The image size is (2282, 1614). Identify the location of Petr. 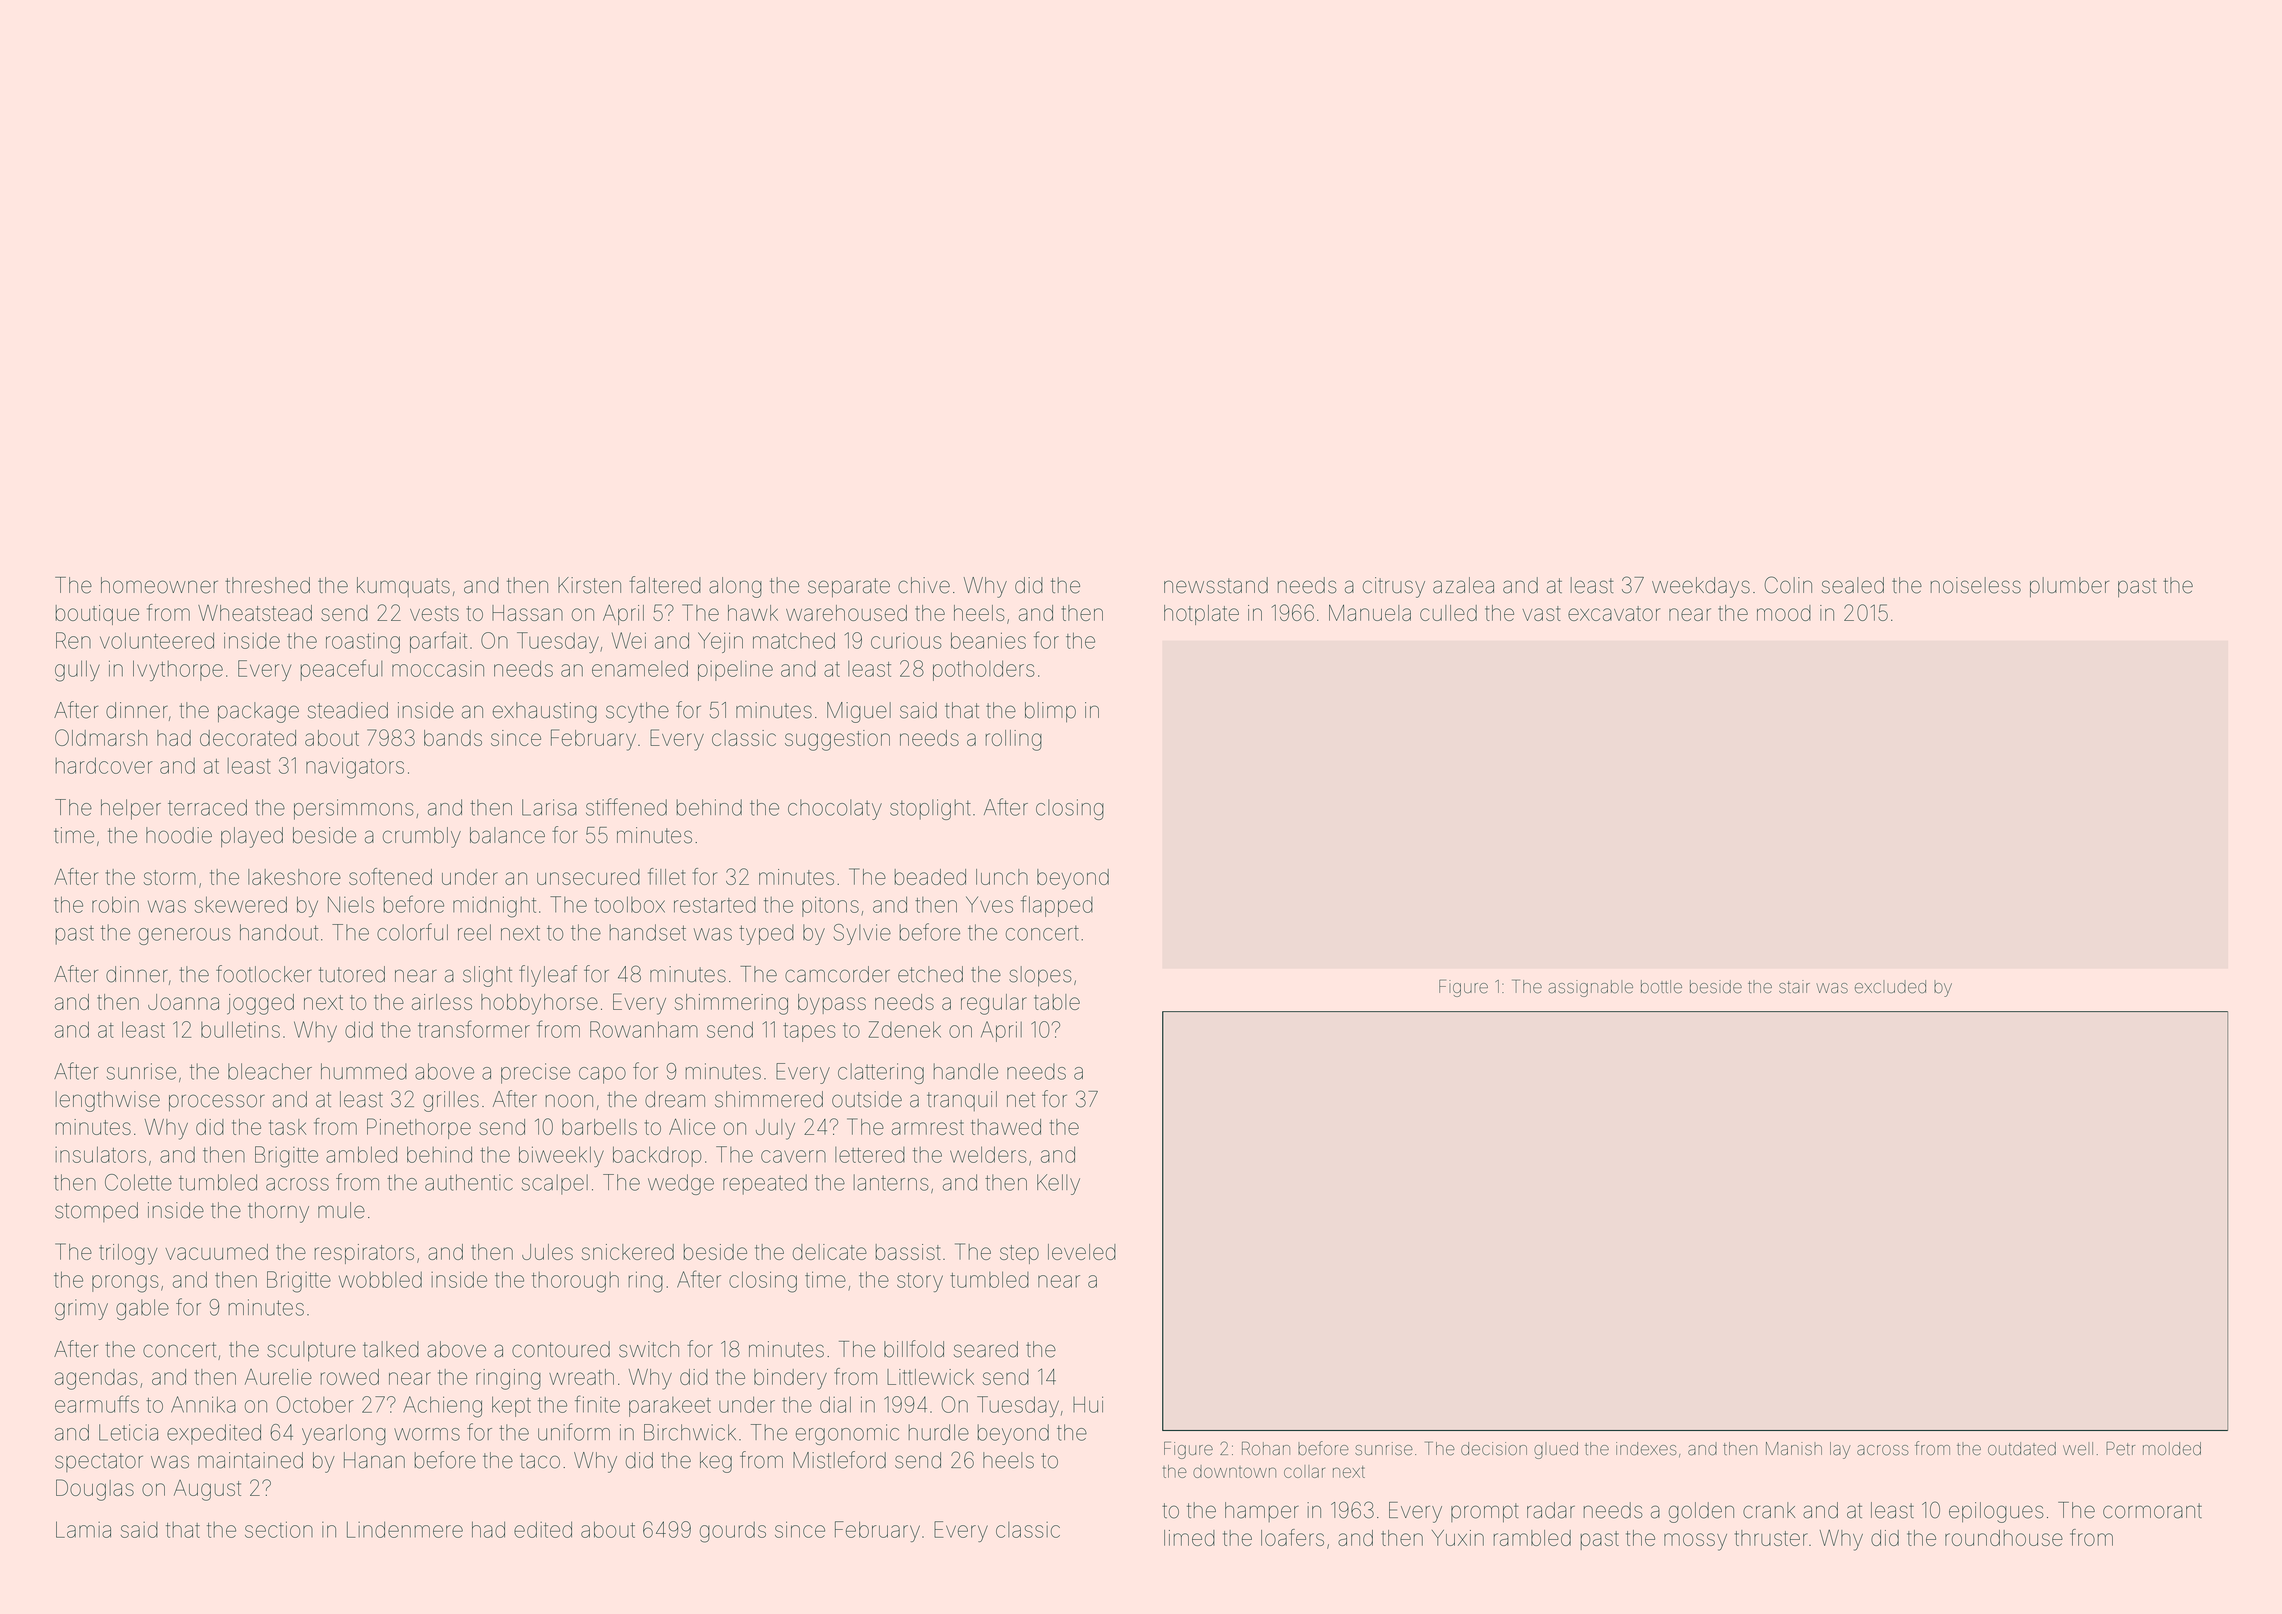
(2120, 1448).
